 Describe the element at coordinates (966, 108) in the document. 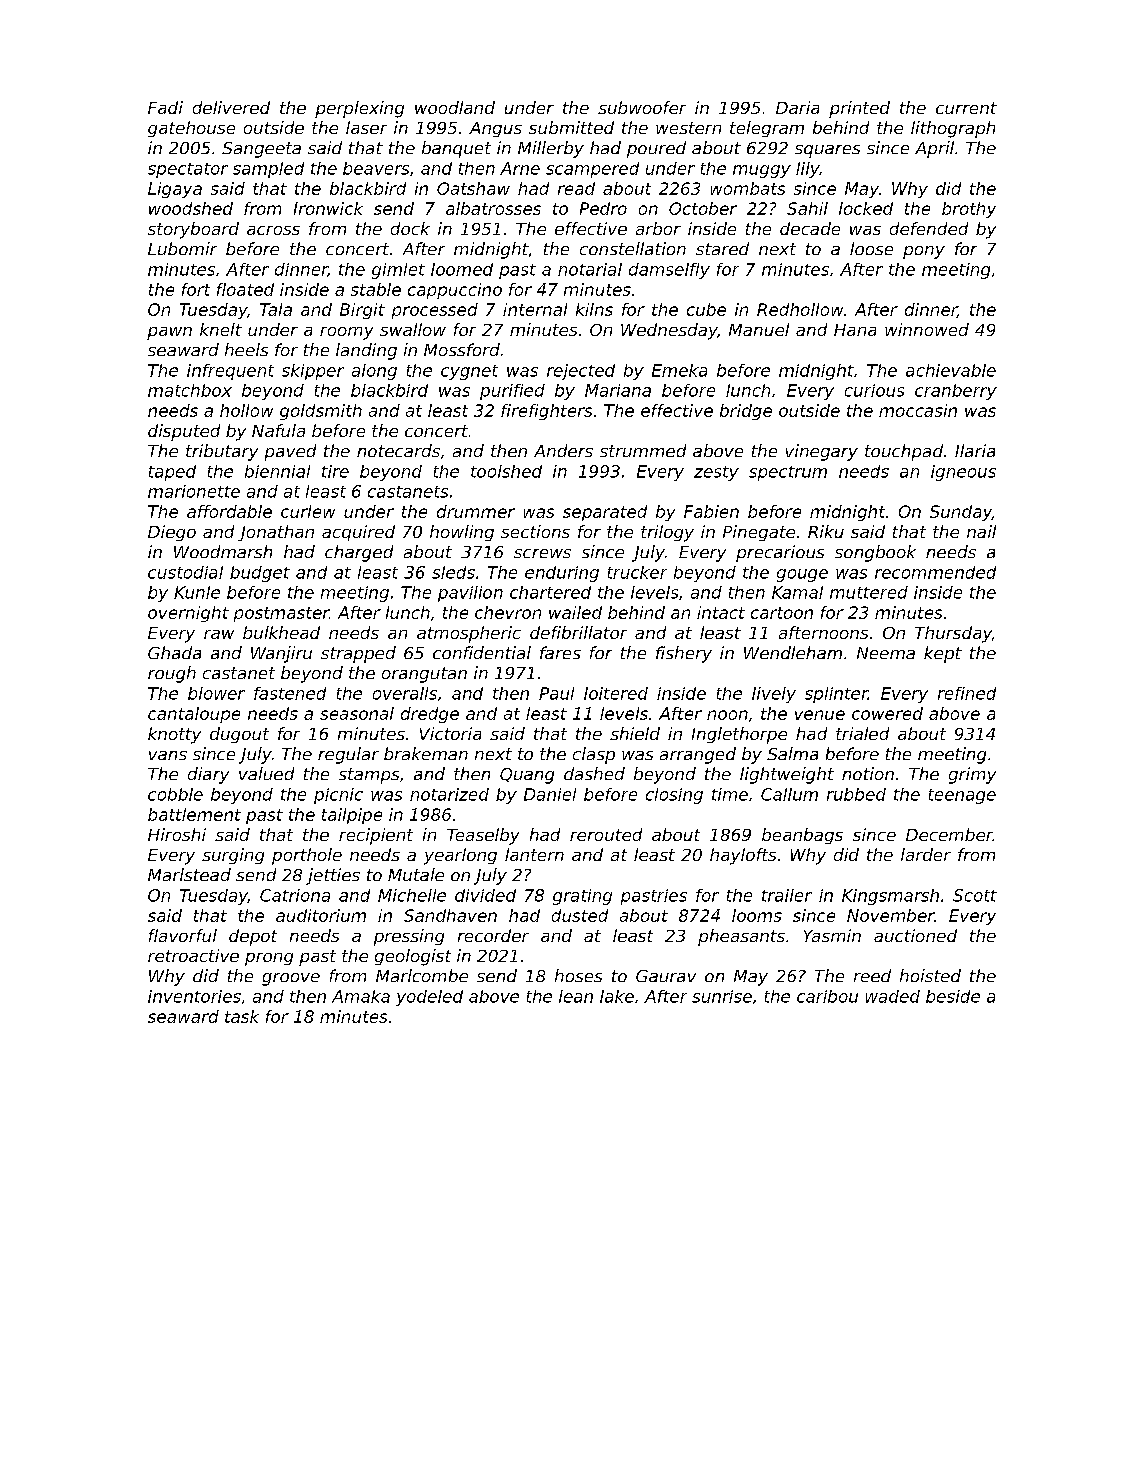

I see `current` at that location.
